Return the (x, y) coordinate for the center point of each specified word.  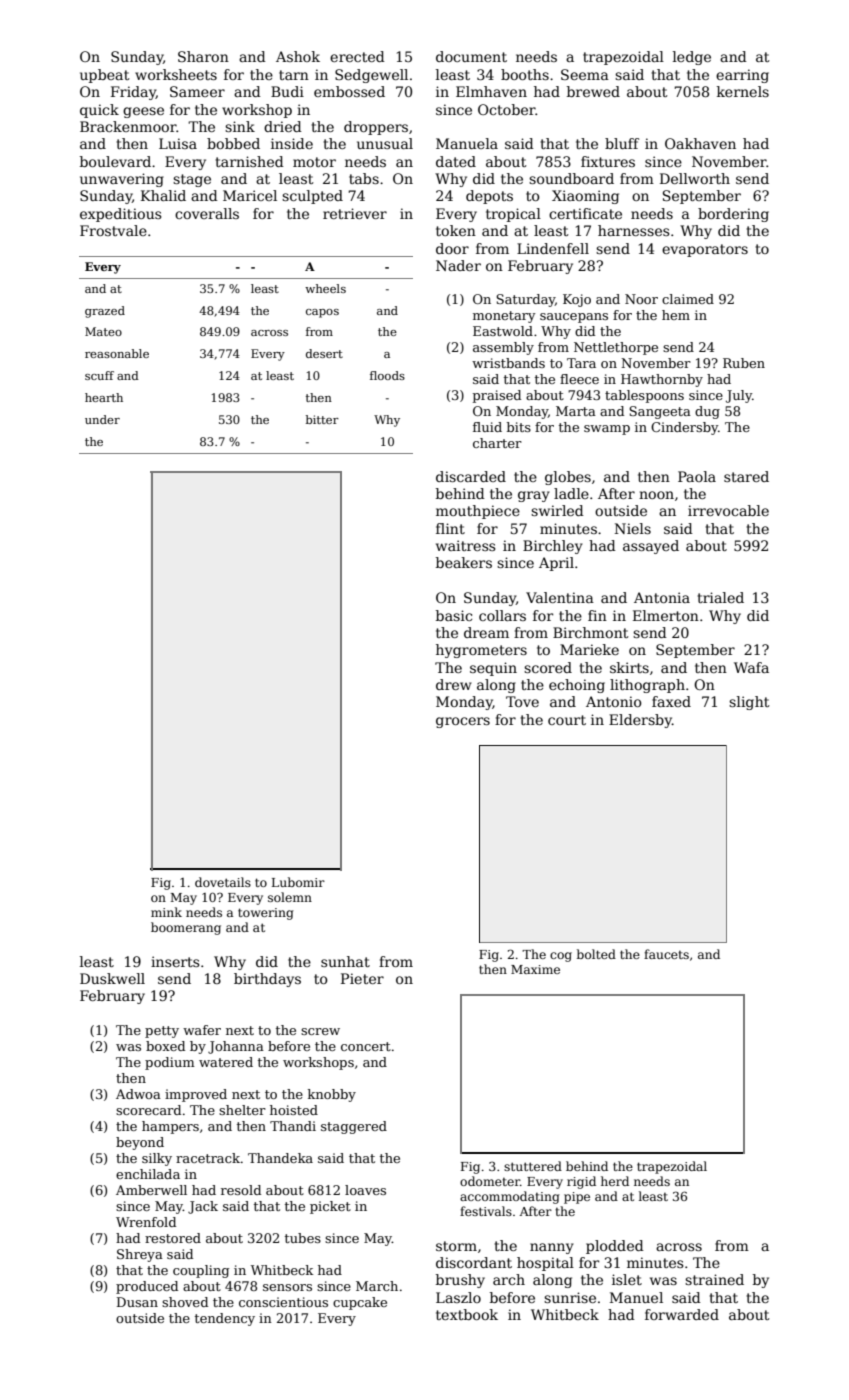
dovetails (223, 882)
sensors (287, 1287)
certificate (585, 213)
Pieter (362, 978)
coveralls (207, 213)
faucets (666, 954)
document (471, 56)
